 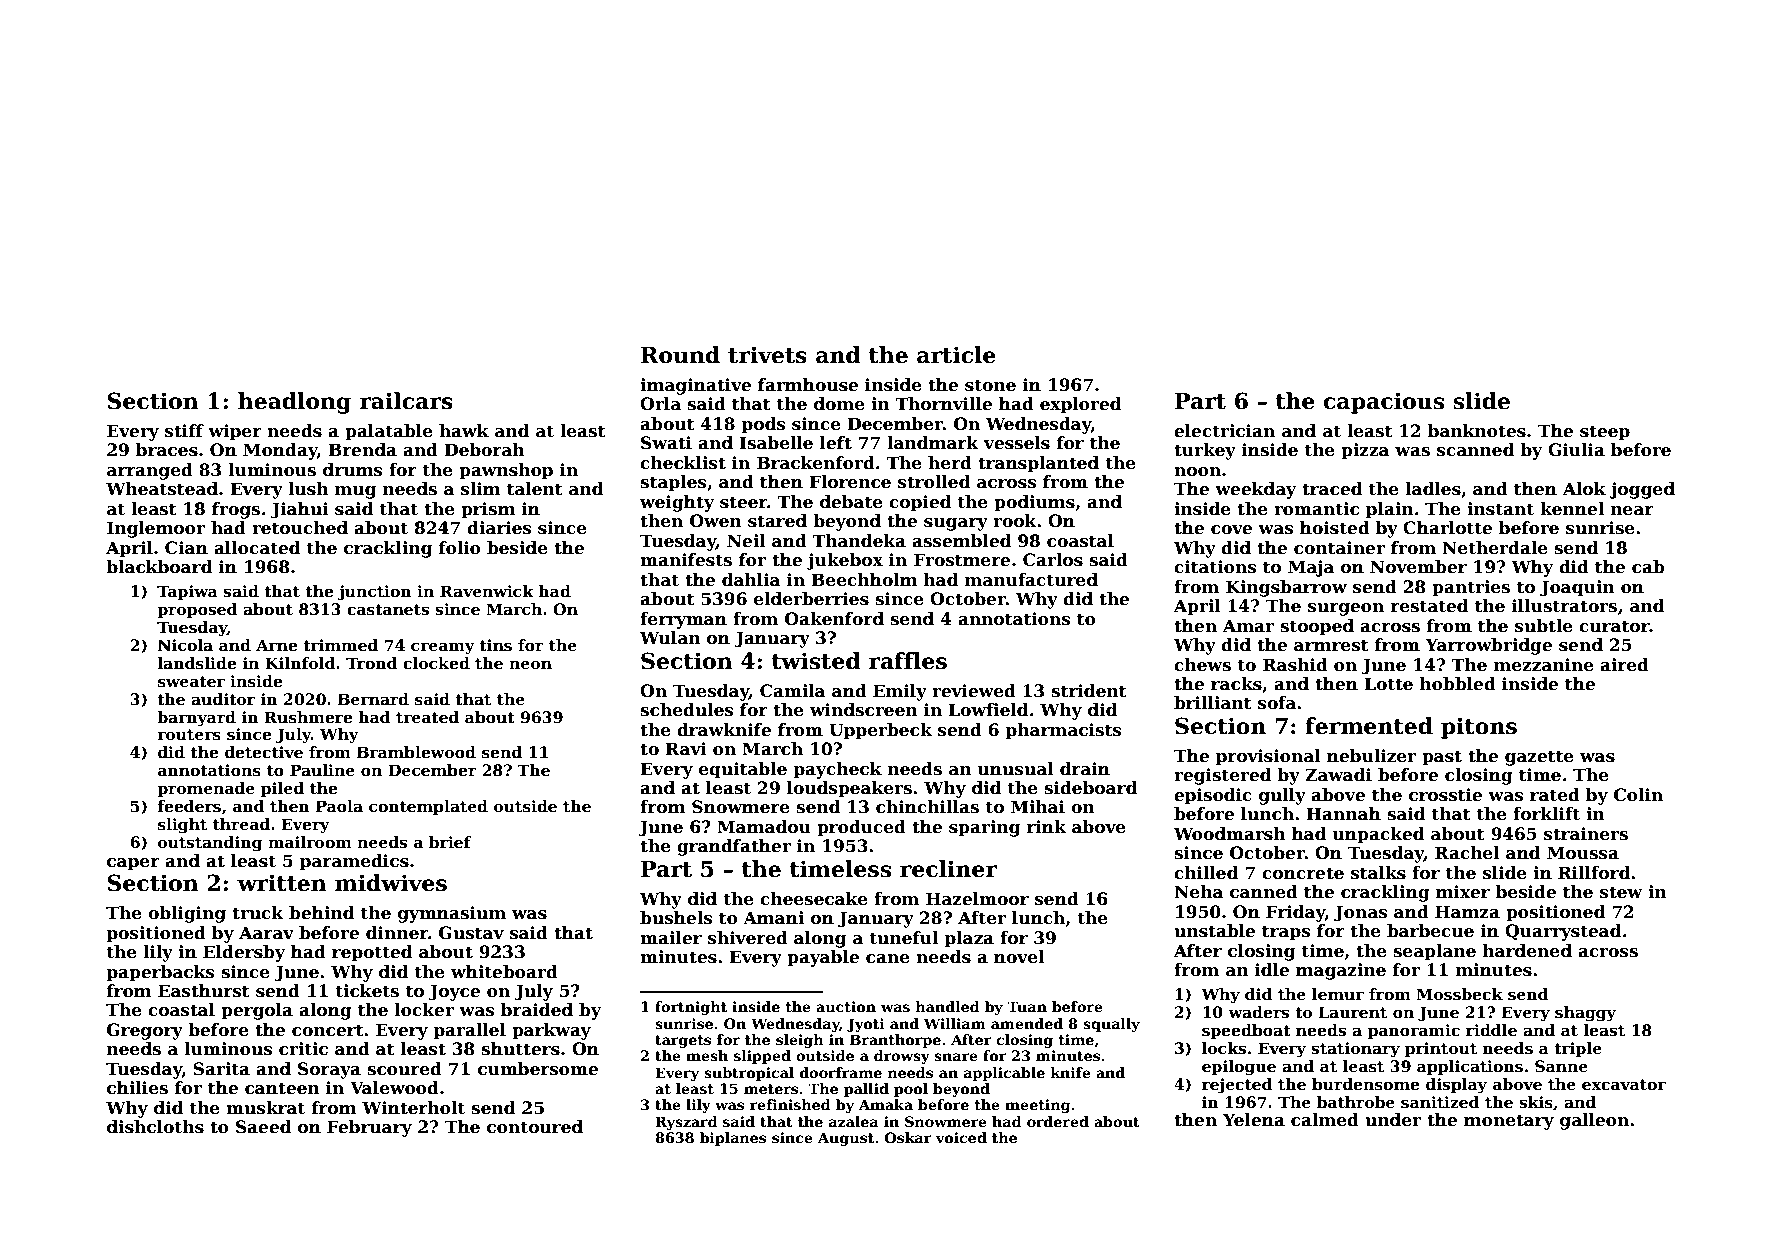 What do you see at coordinates (911, 1090) in the screenshot?
I see `pool` at bounding box center [911, 1090].
